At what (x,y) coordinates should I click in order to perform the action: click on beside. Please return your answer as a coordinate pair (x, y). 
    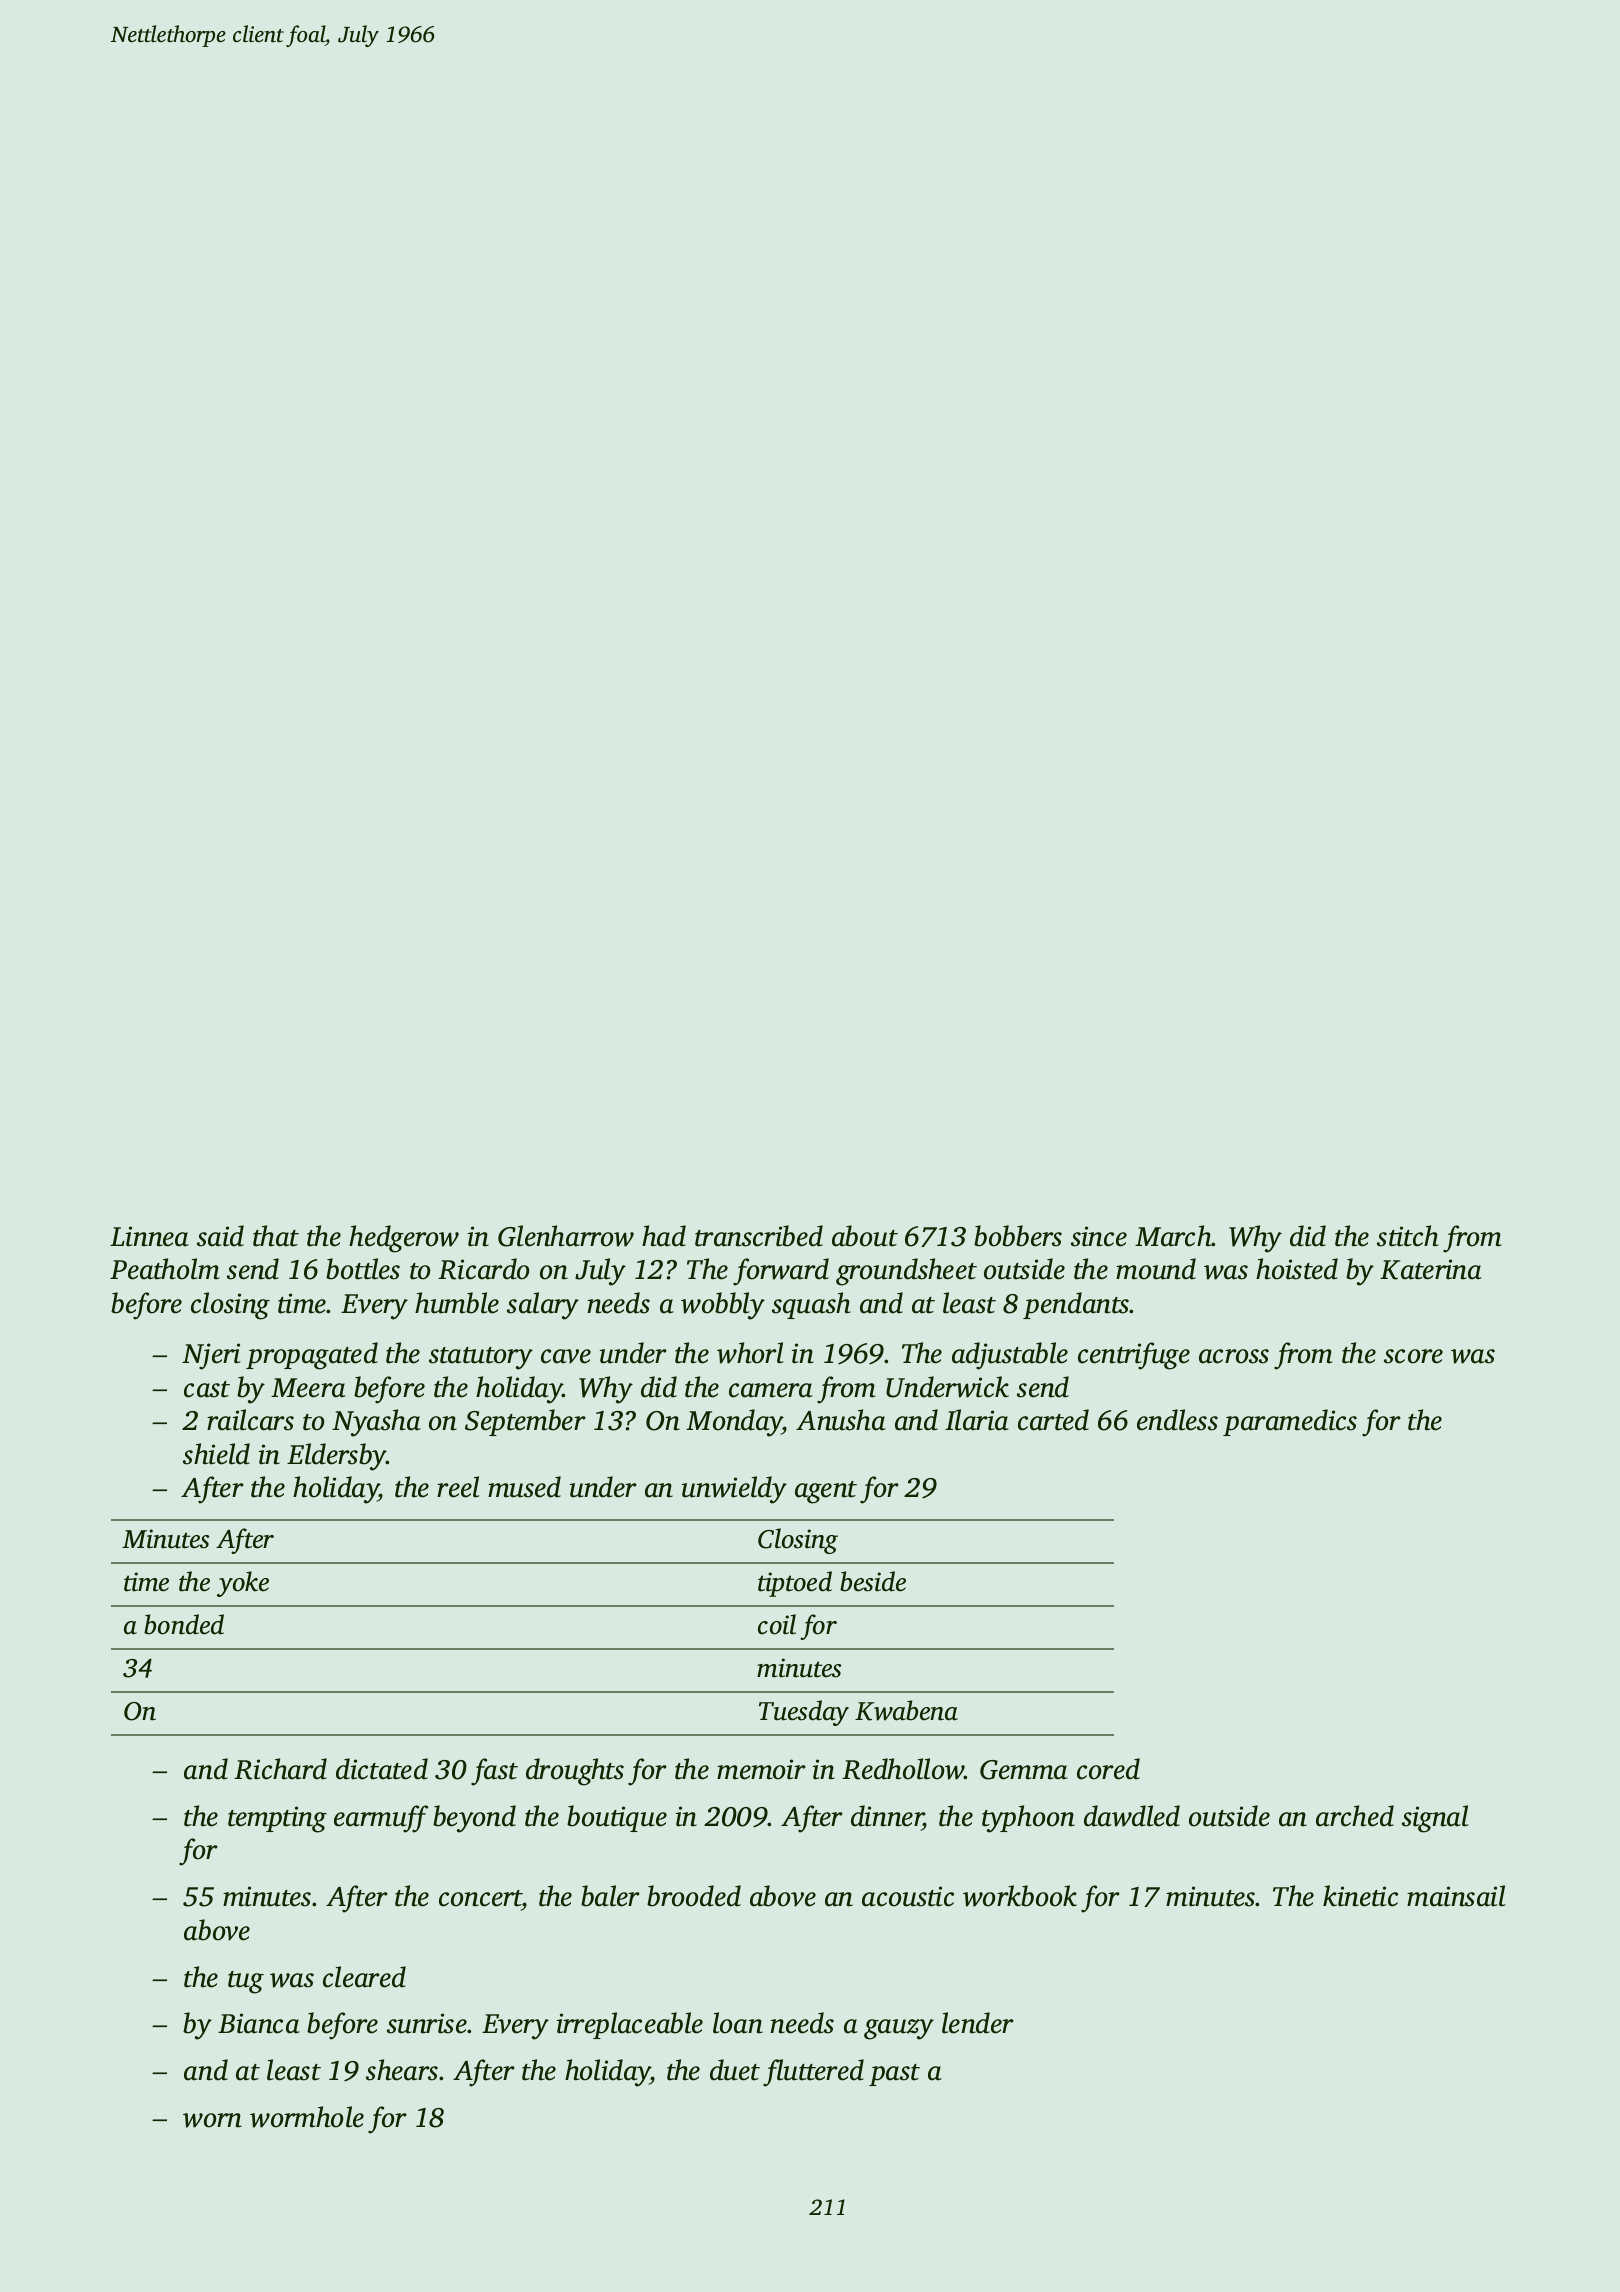
    Looking at the image, I should click on (873, 1581).
